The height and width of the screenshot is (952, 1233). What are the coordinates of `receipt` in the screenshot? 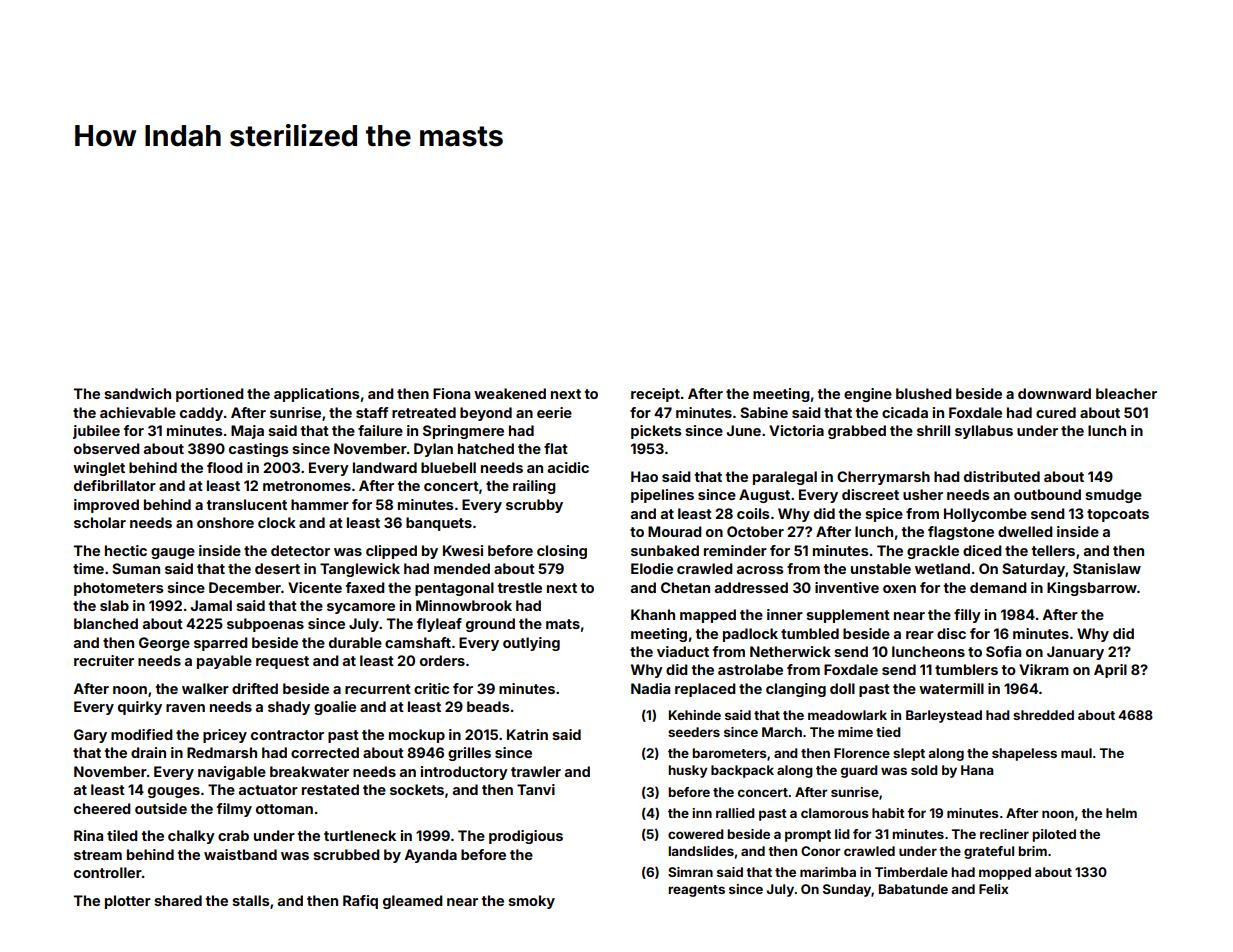 It's located at (655, 395).
